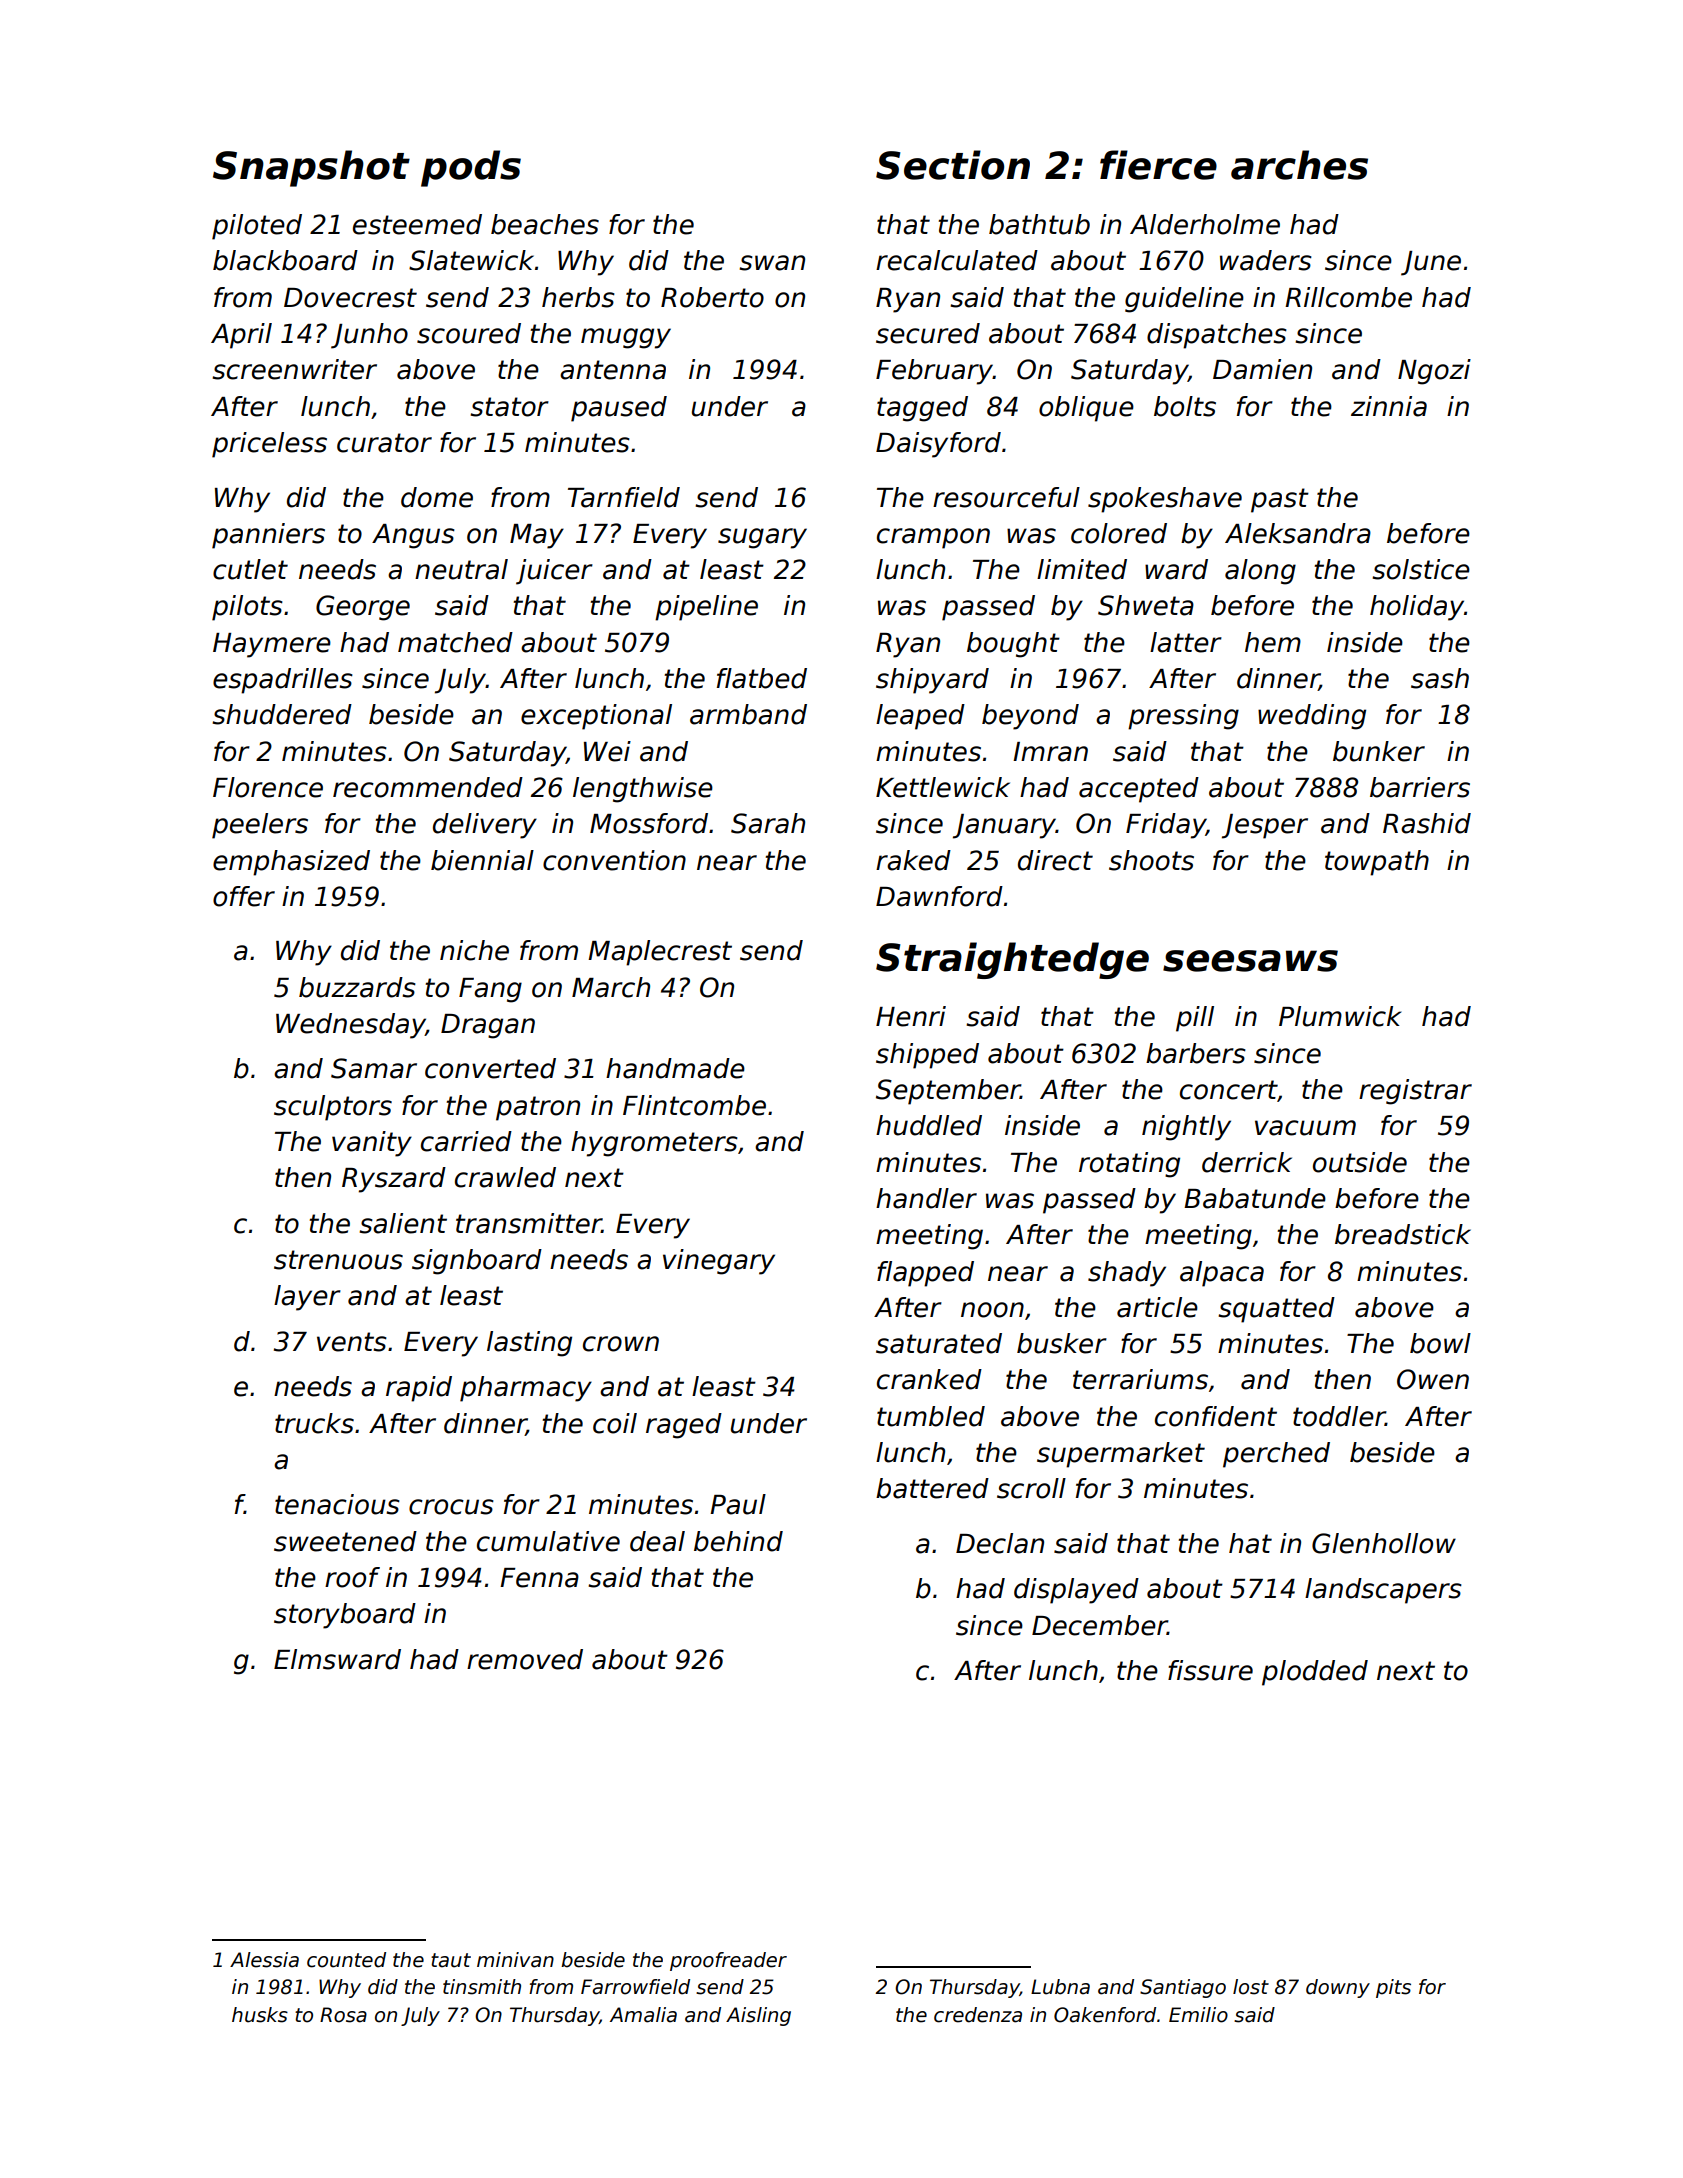 The height and width of the page is (2178, 1683). I want to click on nightly, so click(1186, 1128).
